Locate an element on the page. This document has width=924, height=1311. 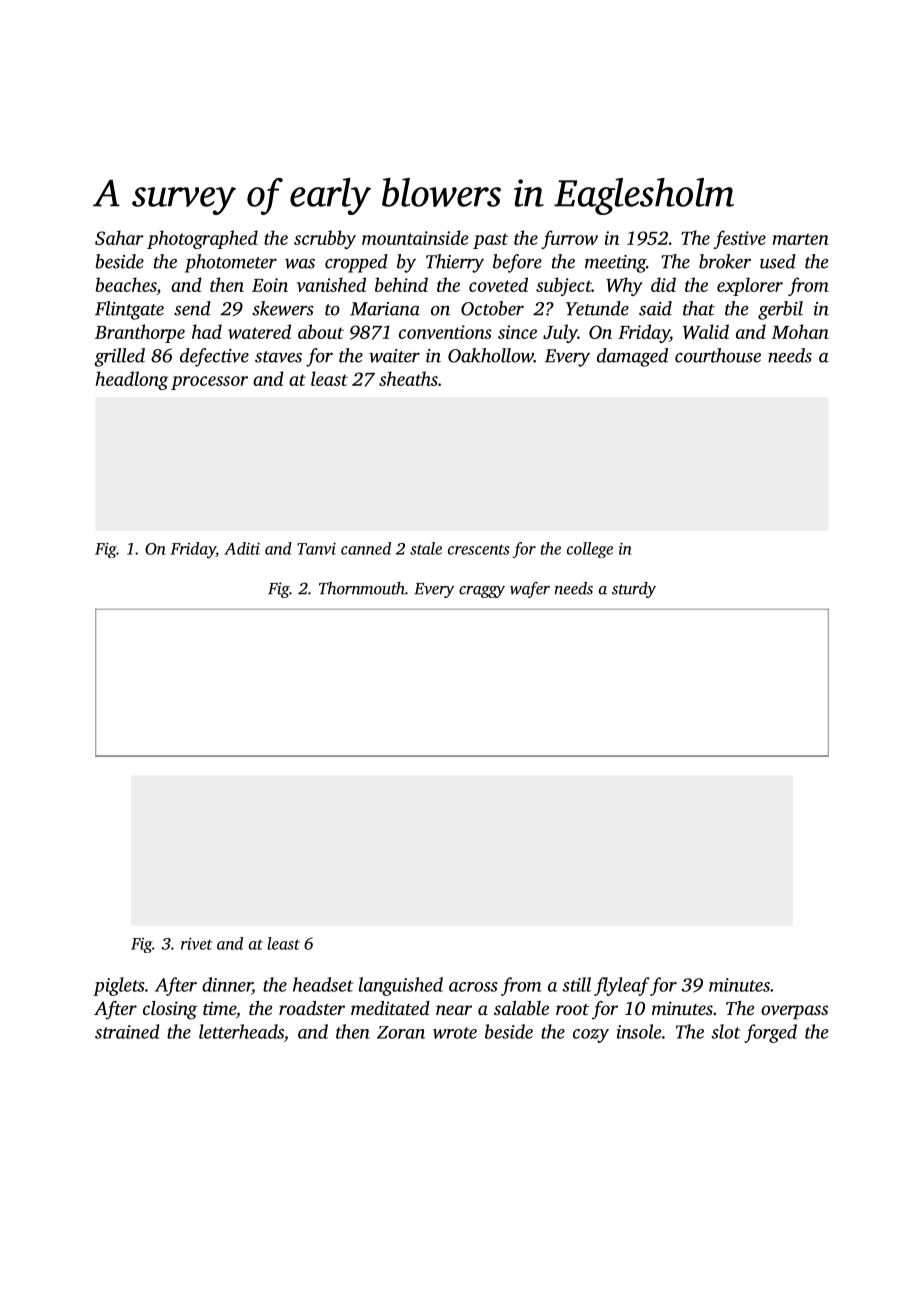
sheaths is located at coordinates (408, 378).
